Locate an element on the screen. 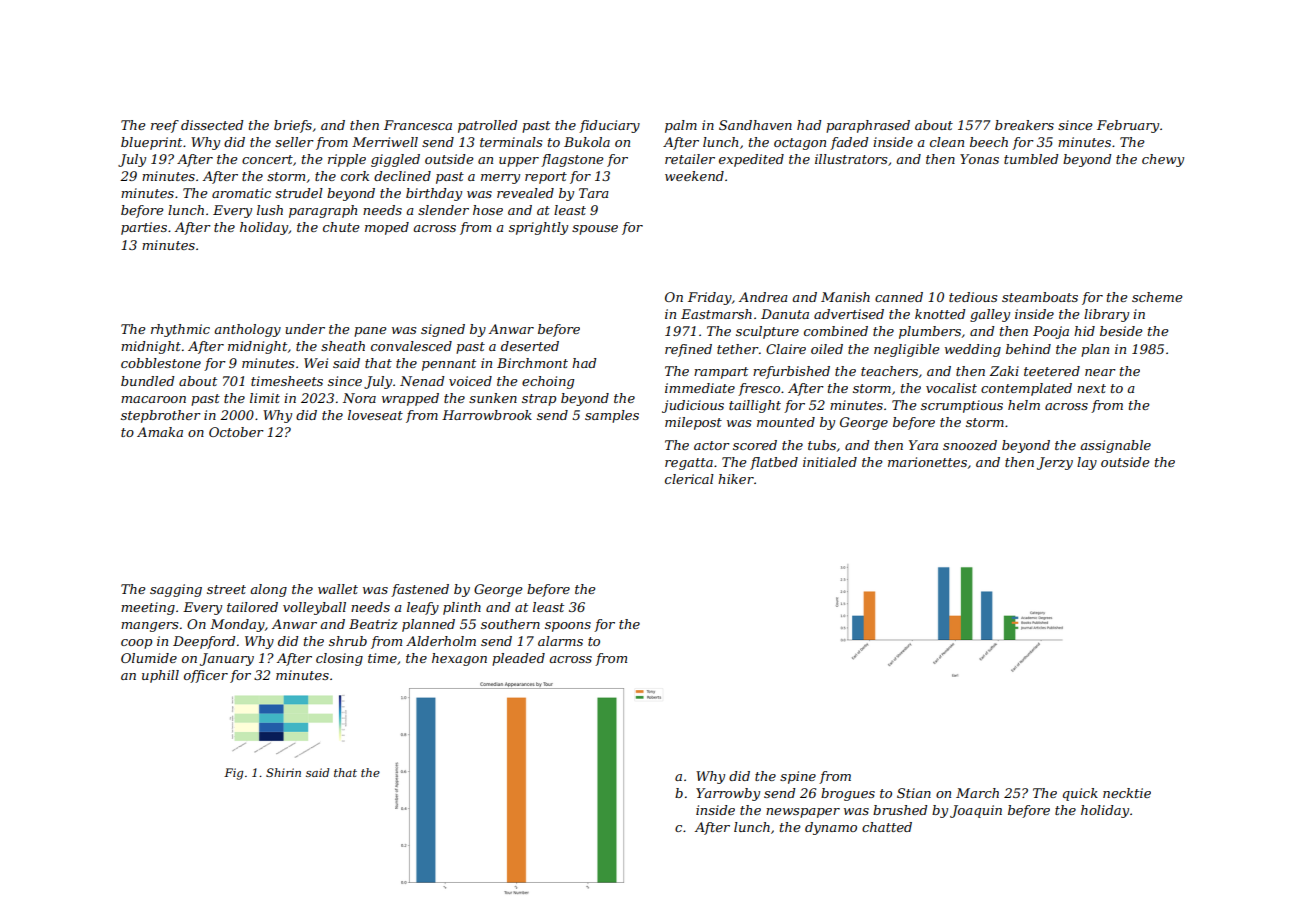 The height and width of the screenshot is (924, 1308). clerical is located at coordinates (689, 479).
